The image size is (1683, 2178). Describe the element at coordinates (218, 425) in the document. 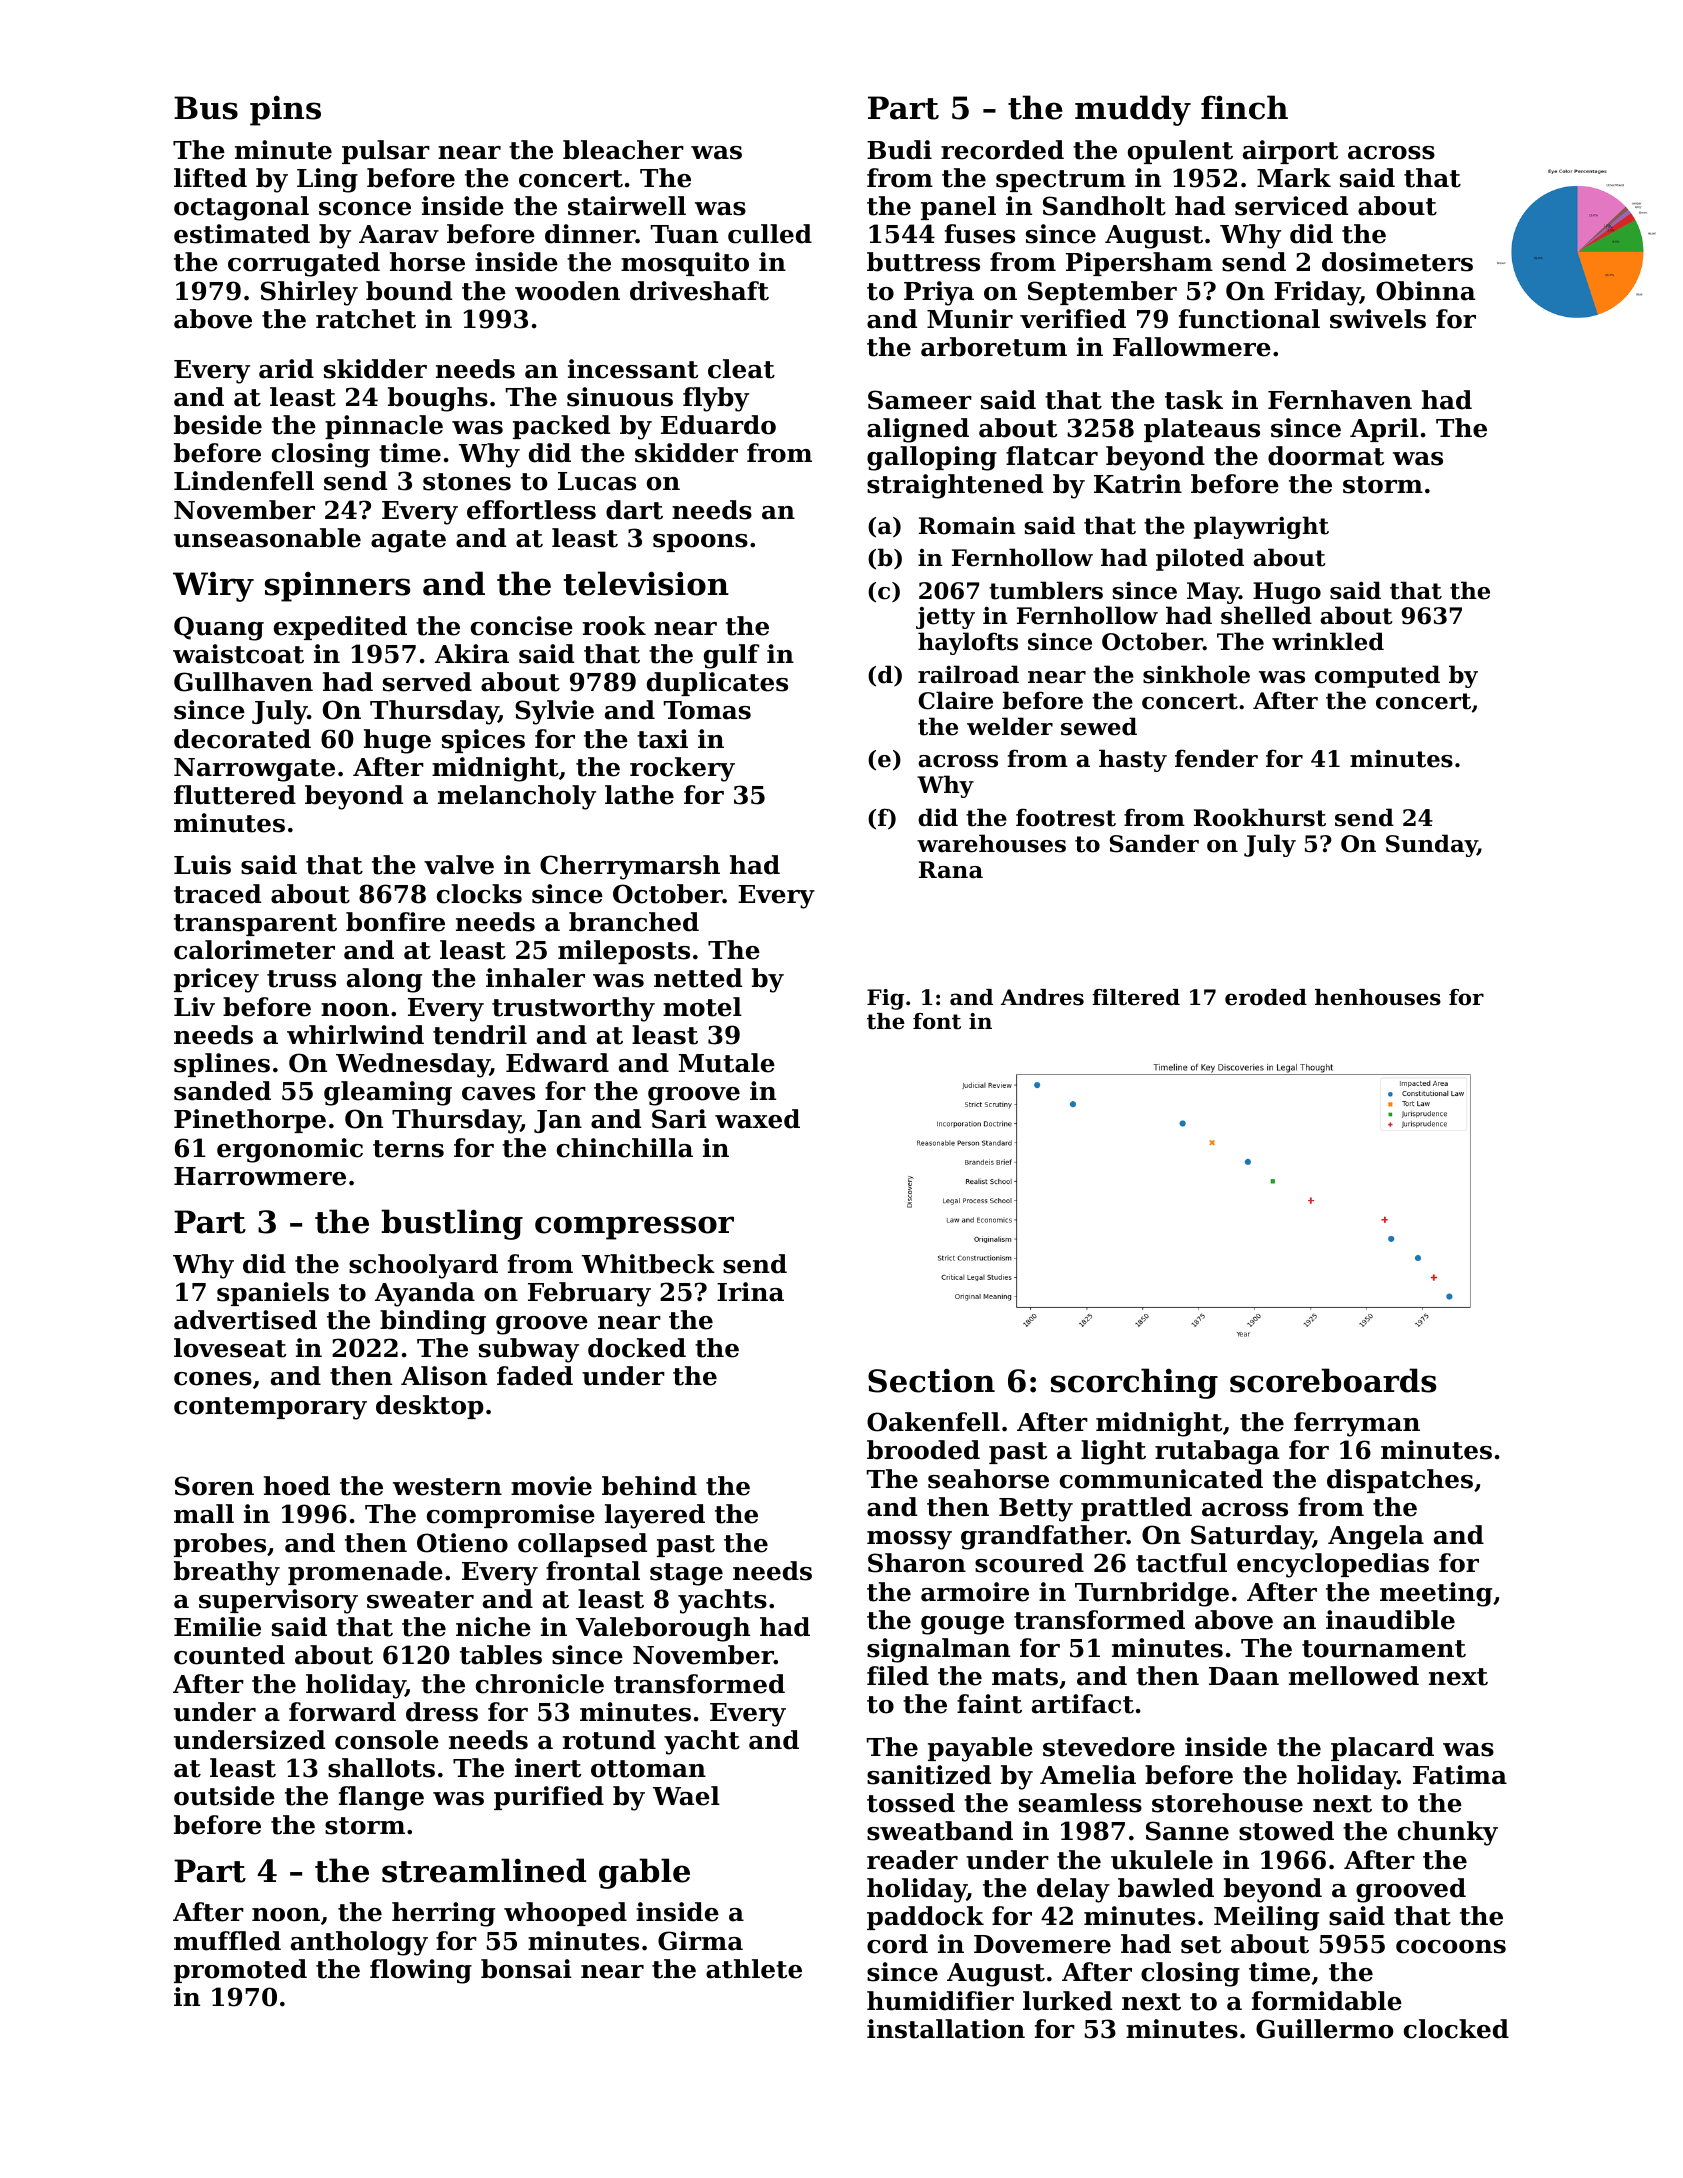

I see `beside` at that location.
